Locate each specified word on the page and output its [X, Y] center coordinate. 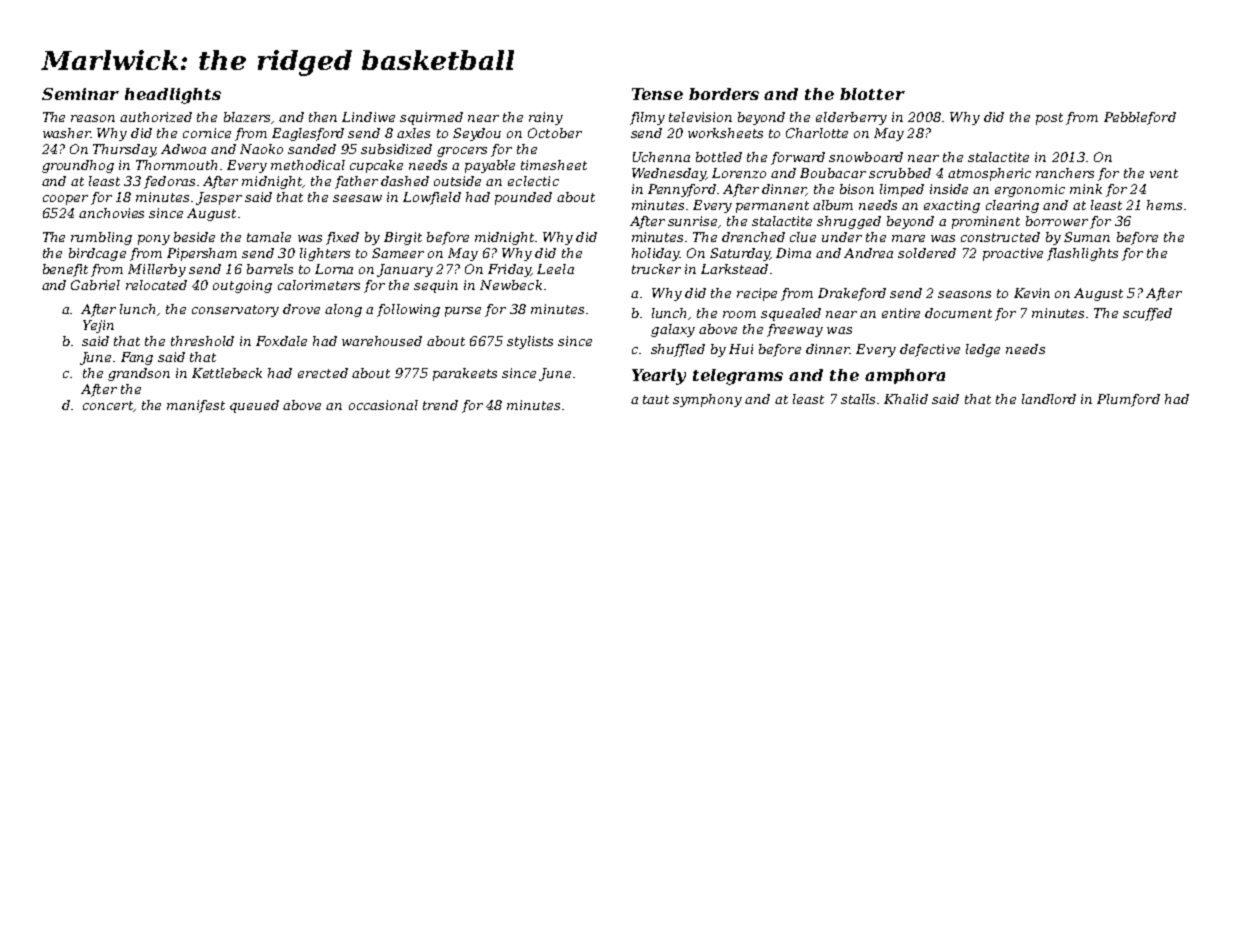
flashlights [1082, 254]
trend [440, 405]
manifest [196, 406]
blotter [872, 94]
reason [93, 118]
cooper [65, 200]
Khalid [906, 399]
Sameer [398, 253]
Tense [657, 94]
